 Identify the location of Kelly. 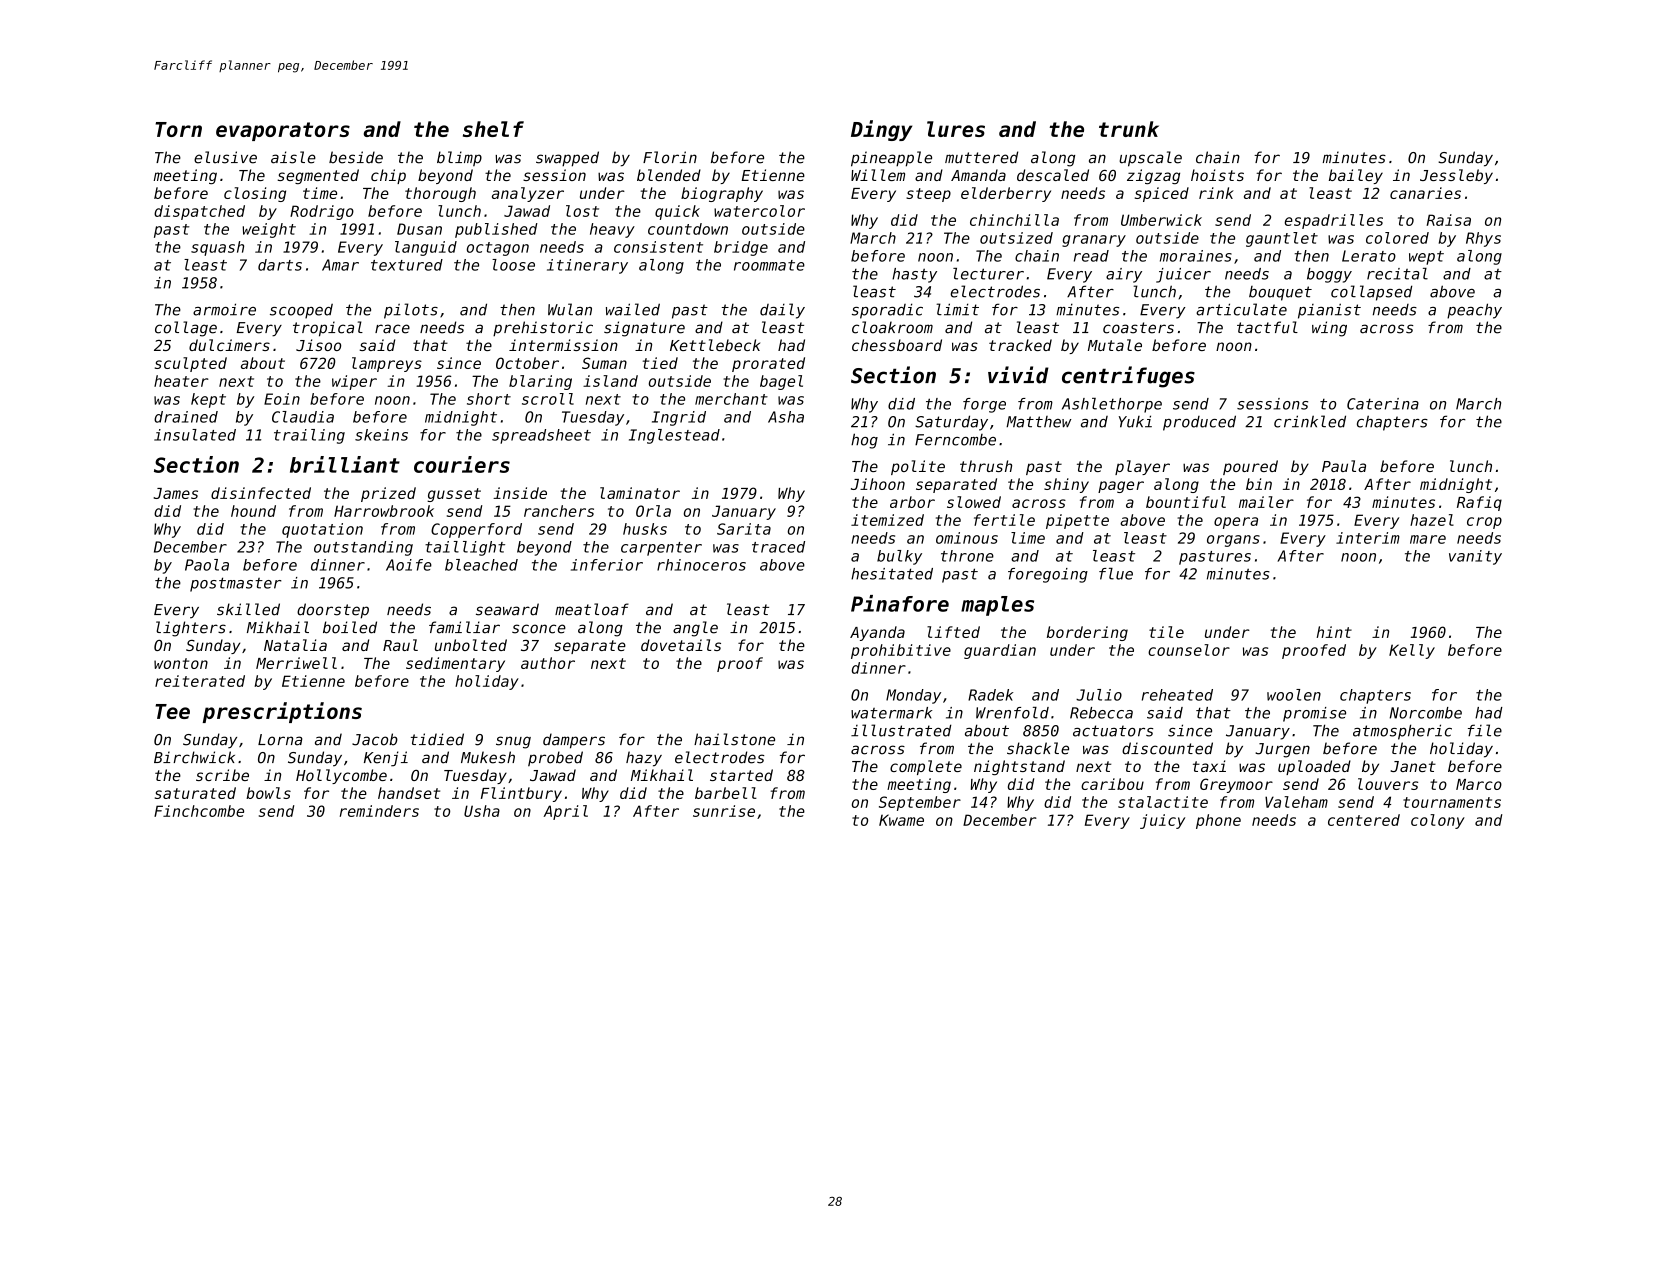
(1412, 651).
